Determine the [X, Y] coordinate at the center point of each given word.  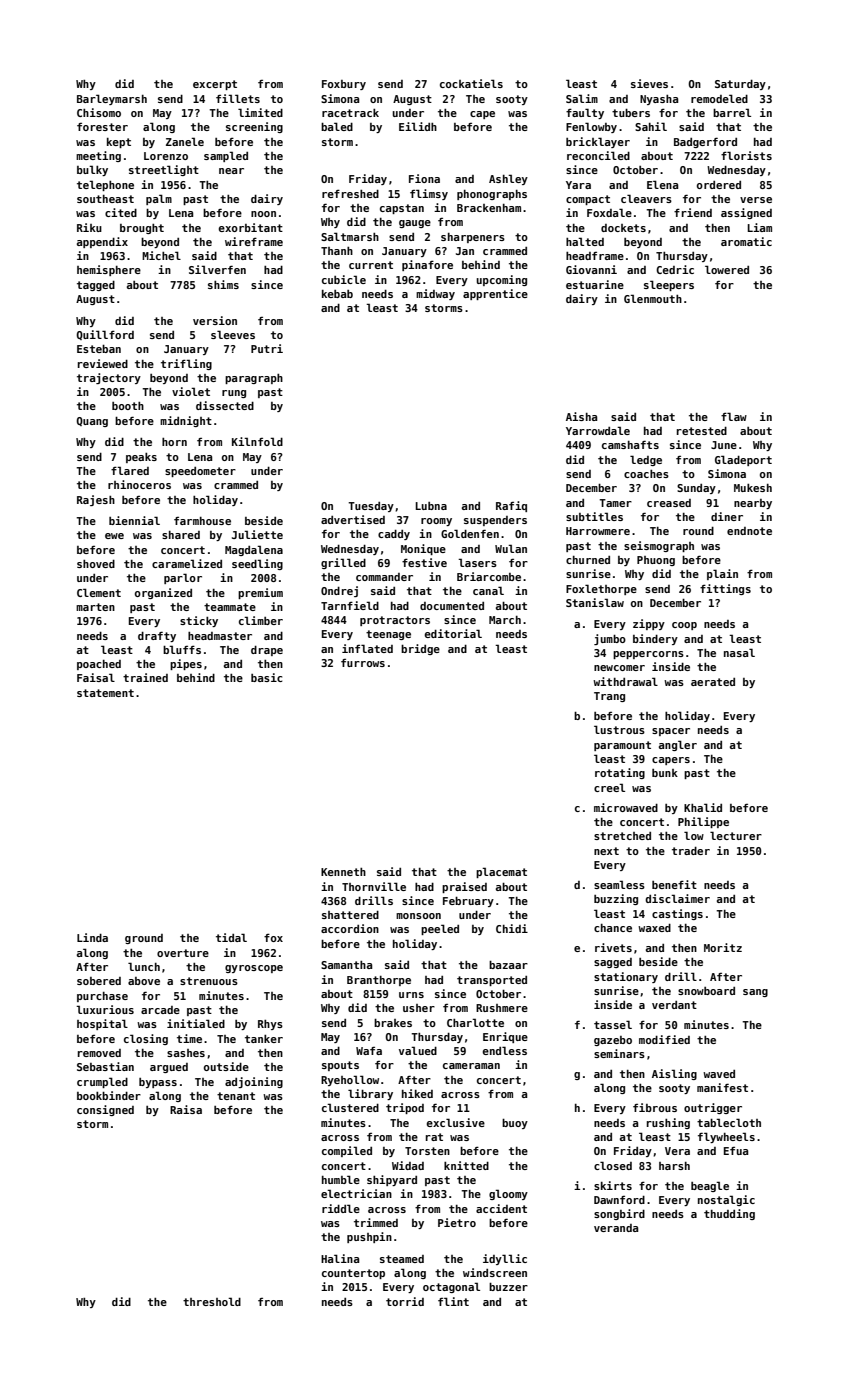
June [724, 445]
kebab [337, 294]
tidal [231, 937]
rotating [620, 773]
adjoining [254, 1082]
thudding [729, 1214]
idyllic [505, 1259]
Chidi [512, 928]
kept [119, 143]
